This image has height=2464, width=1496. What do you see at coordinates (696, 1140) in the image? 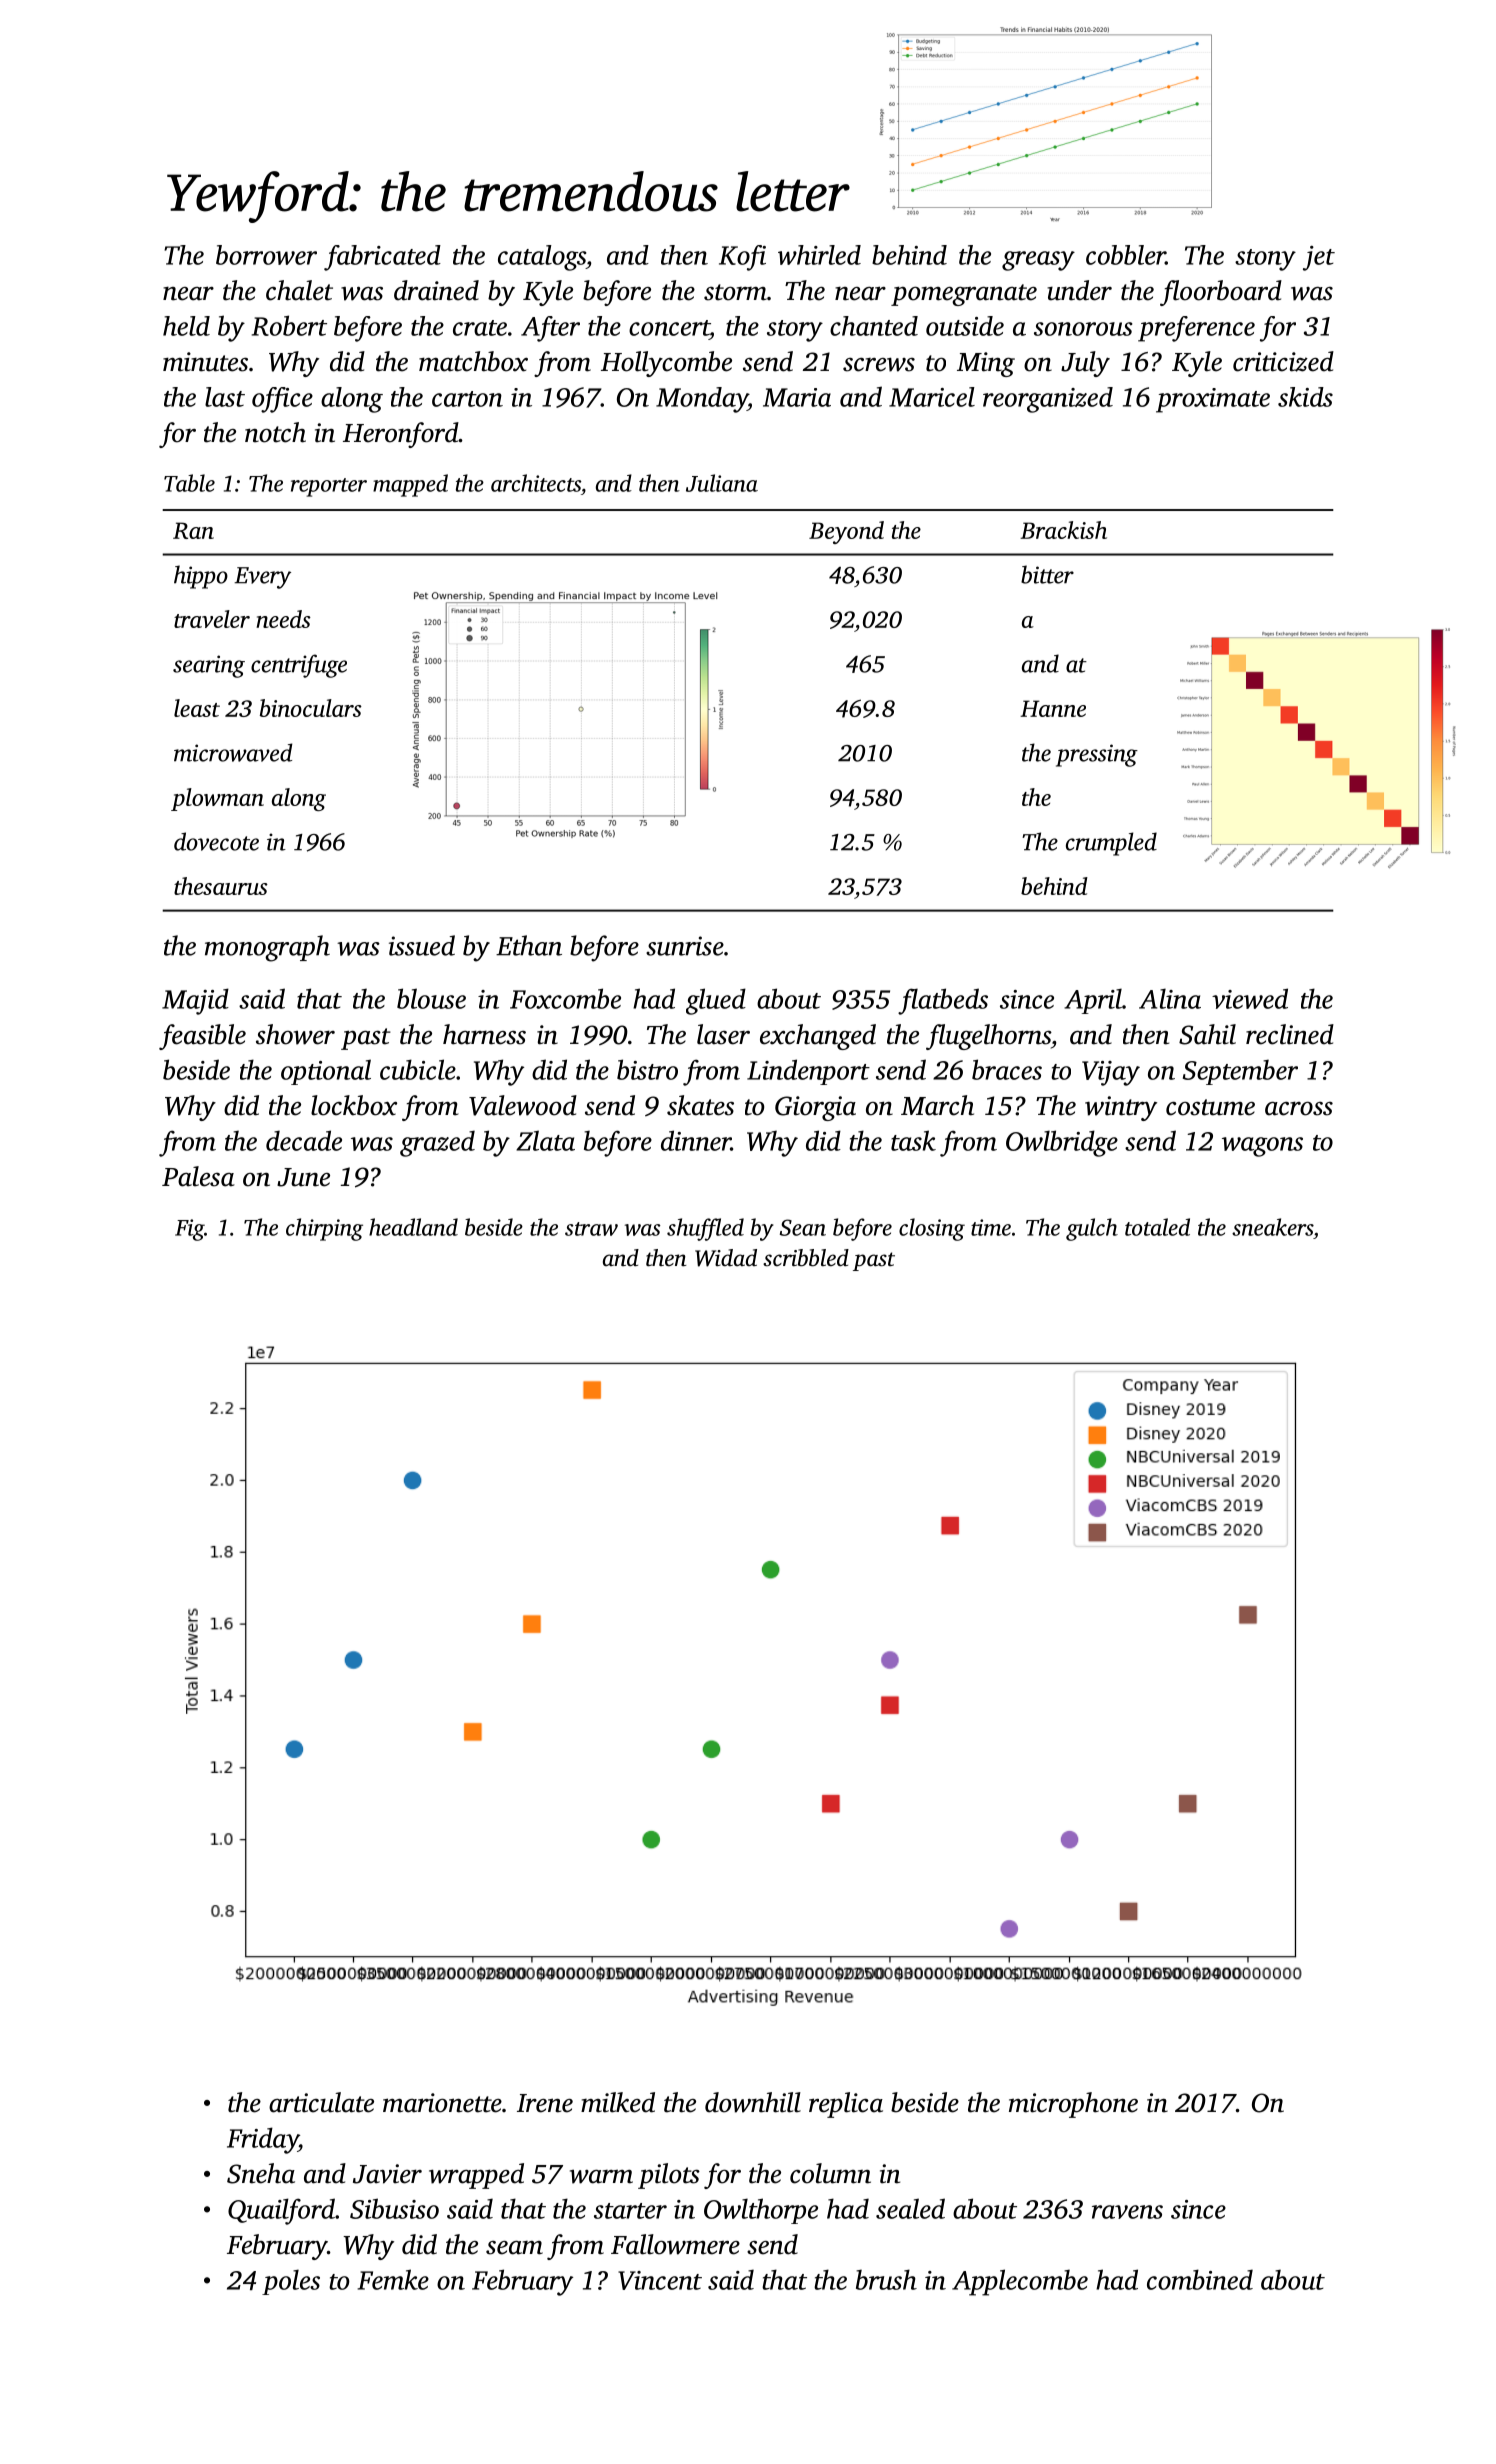
I see `dinner` at bounding box center [696, 1140].
